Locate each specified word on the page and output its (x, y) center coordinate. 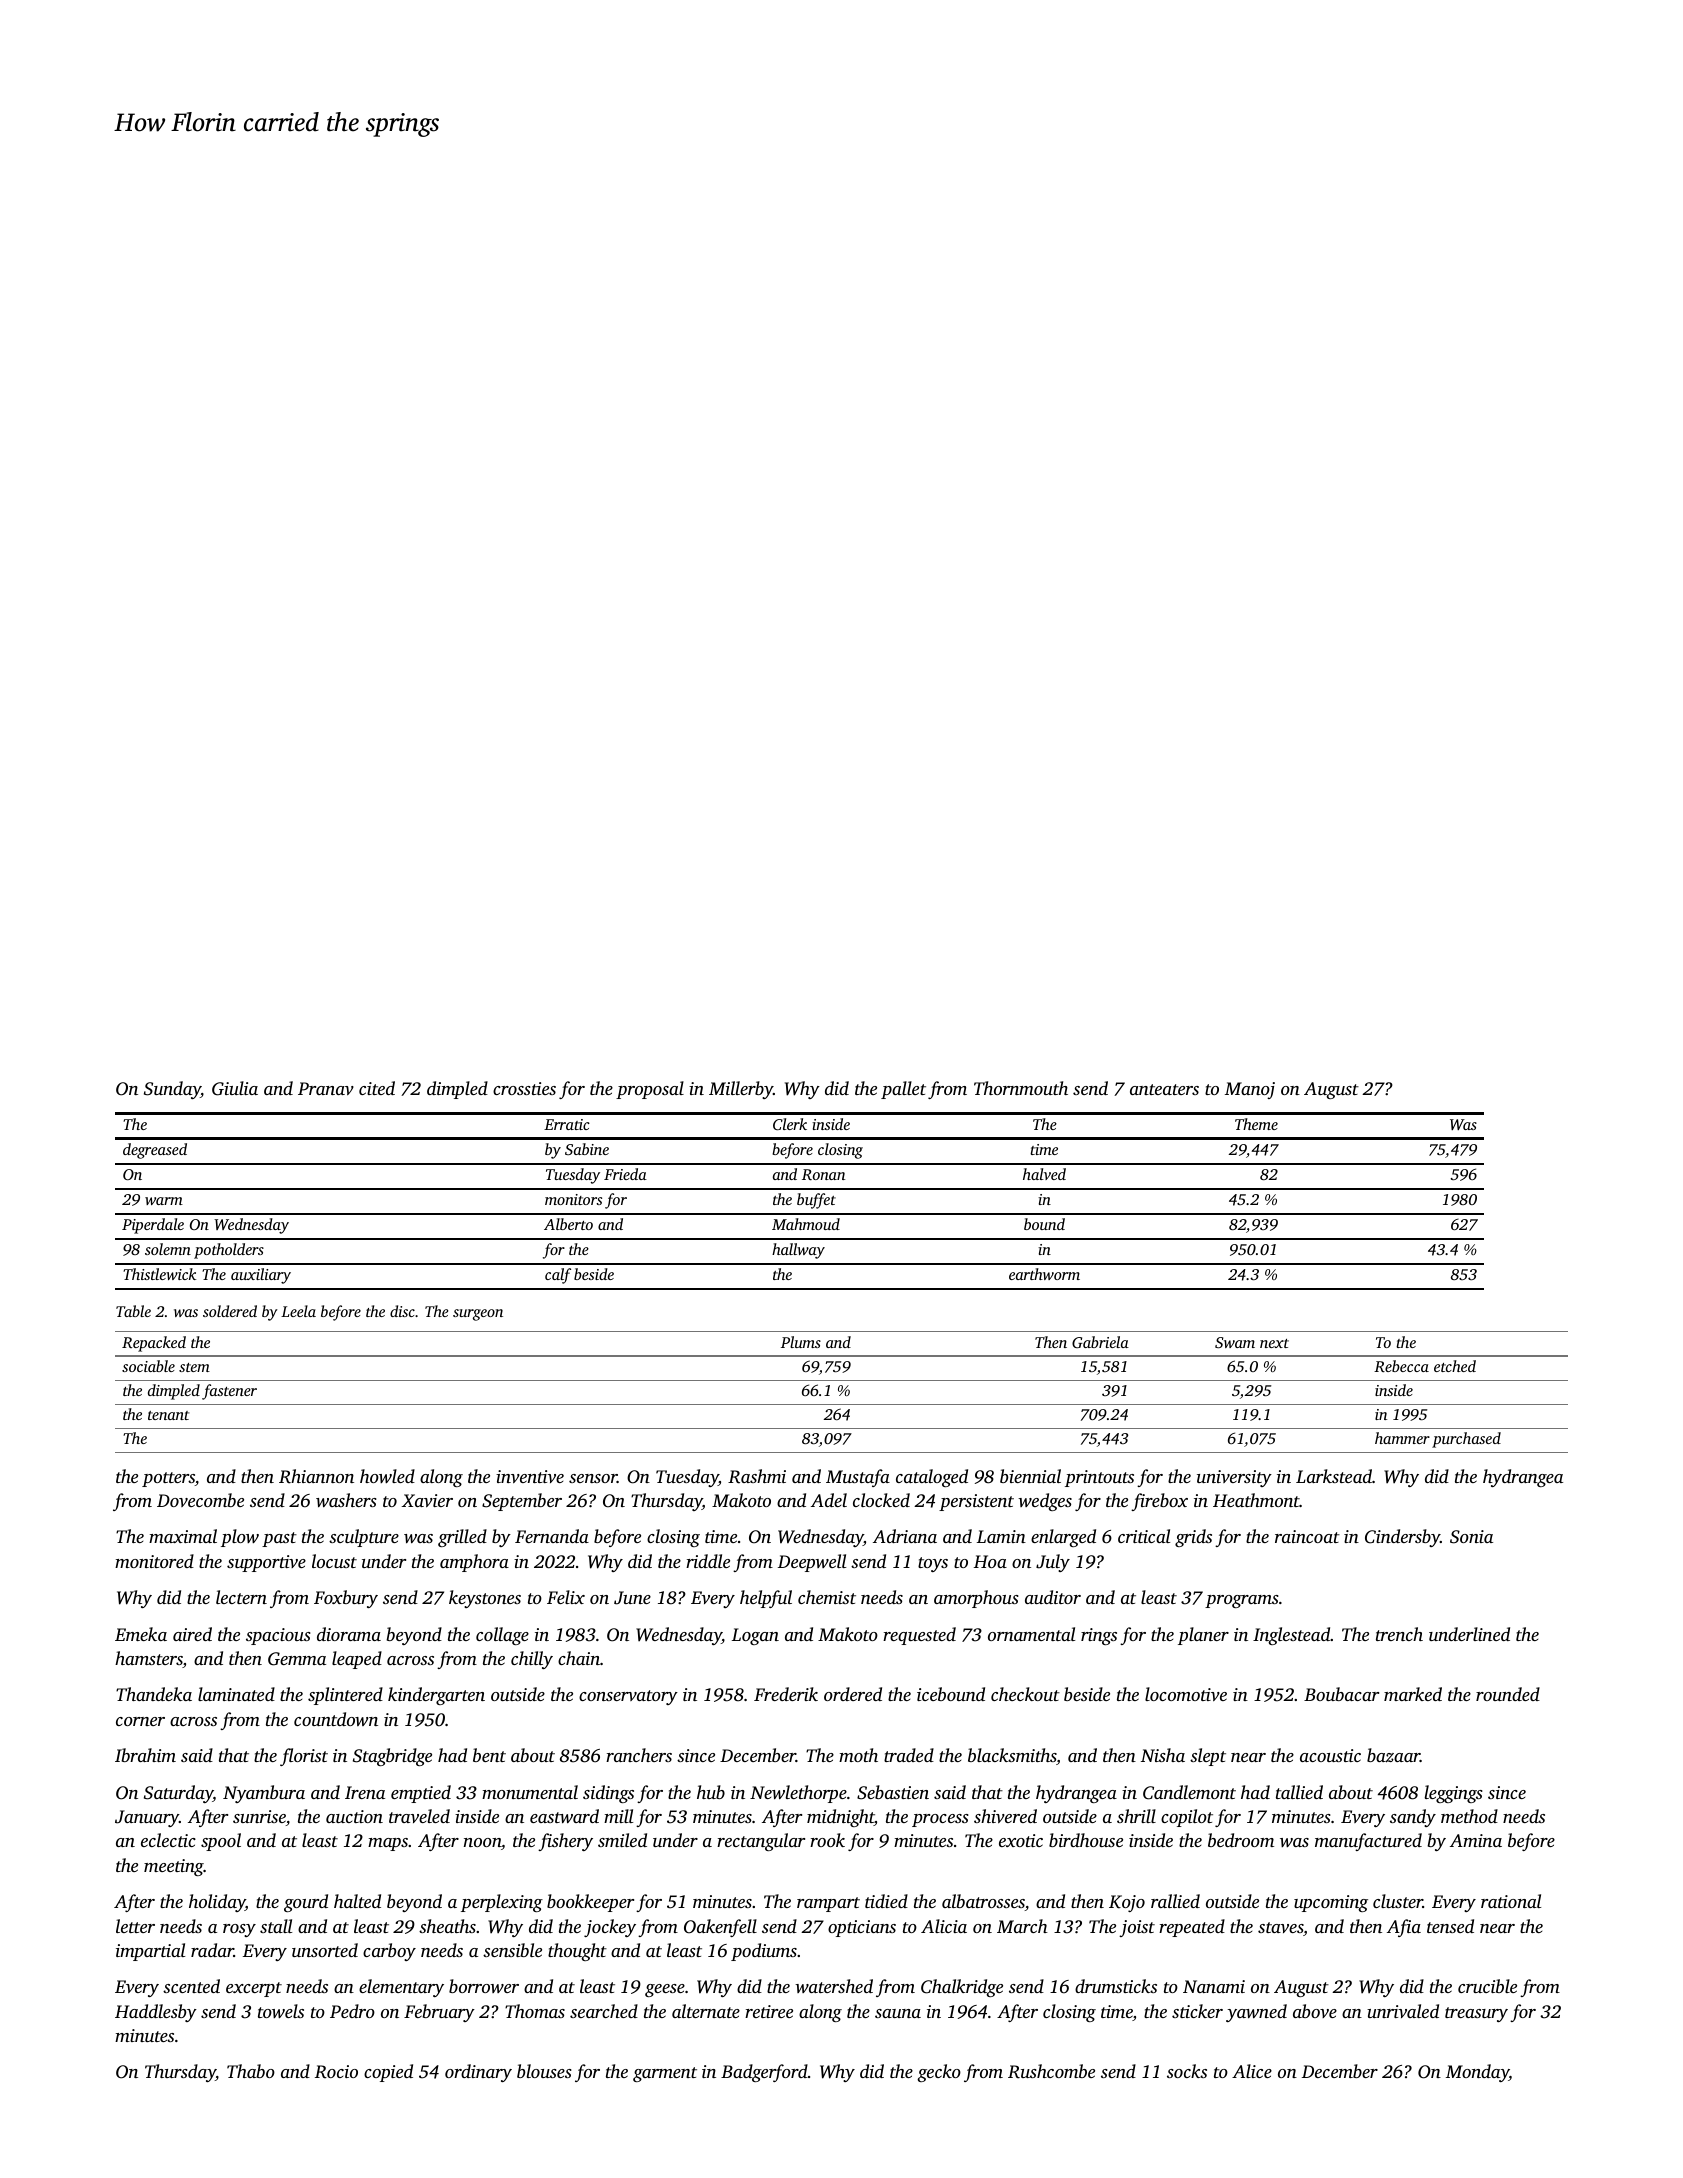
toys (933, 1564)
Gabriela (1100, 1342)
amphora (474, 1563)
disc (402, 1311)
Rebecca (1401, 1366)
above (1315, 2011)
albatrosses (983, 1902)
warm (164, 1201)
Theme (1256, 1124)
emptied (421, 1794)
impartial (150, 1952)
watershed (834, 1986)
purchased (1466, 1440)
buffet (816, 1201)
